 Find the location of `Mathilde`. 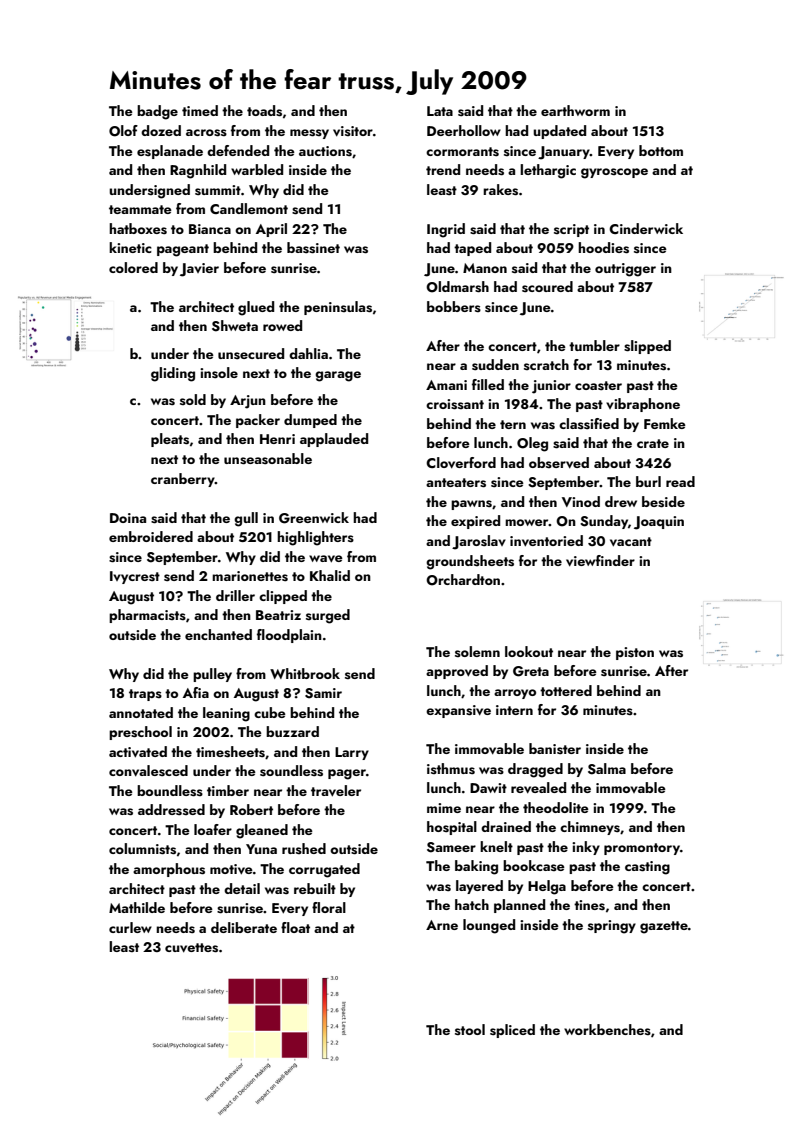

Mathilde is located at coordinates (137, 907).
